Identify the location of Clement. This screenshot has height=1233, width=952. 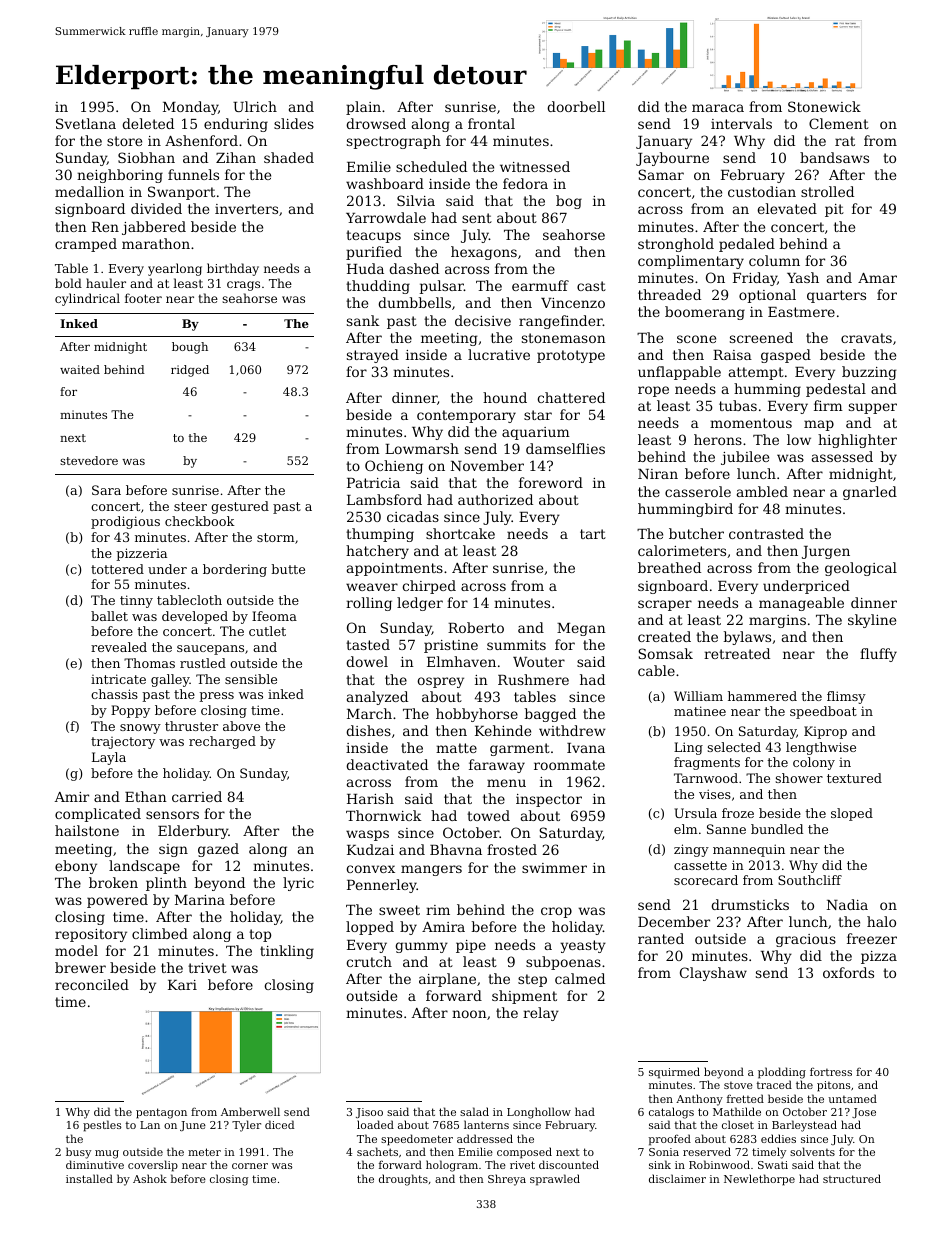
(839, 123).
